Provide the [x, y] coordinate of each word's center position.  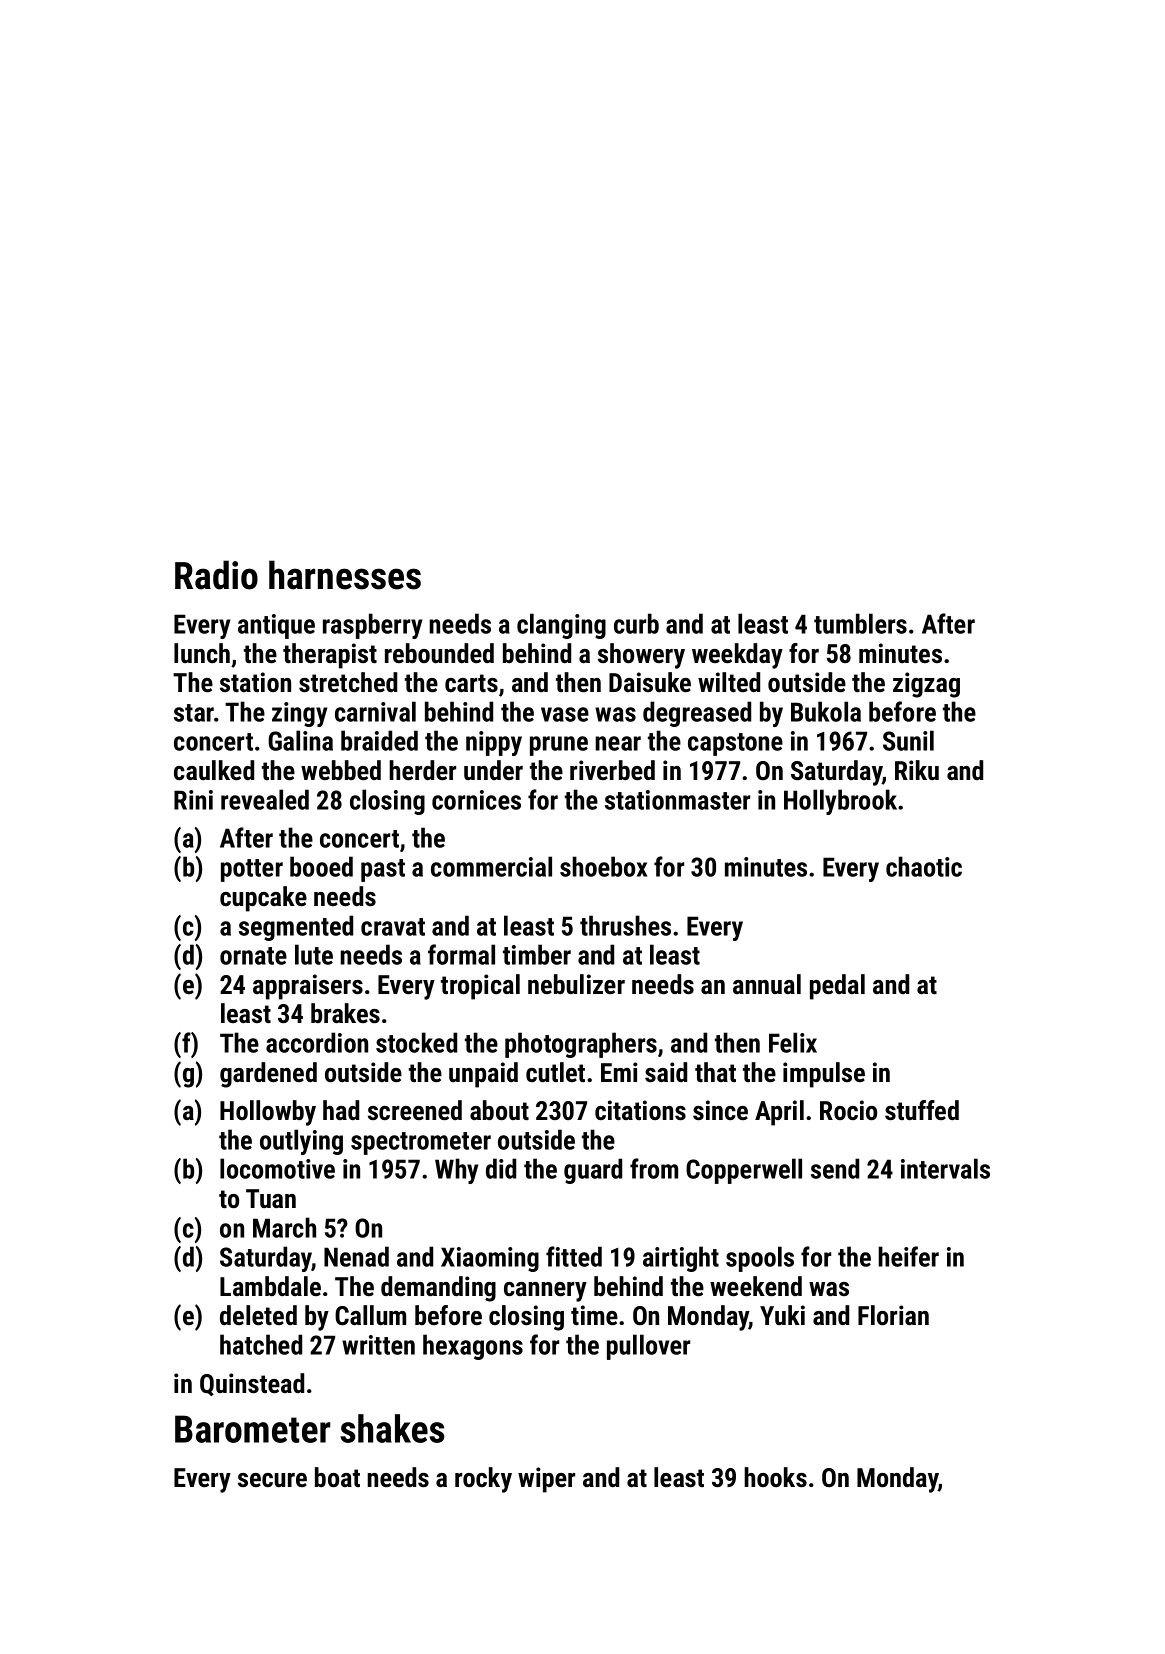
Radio [216, 575]
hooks [775, 1477]
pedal [837, 987]
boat [337, 1477]
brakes [345, 1013]
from [654, 1168]
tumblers [860, 623]
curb [636, 623]
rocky [483, 1480]
